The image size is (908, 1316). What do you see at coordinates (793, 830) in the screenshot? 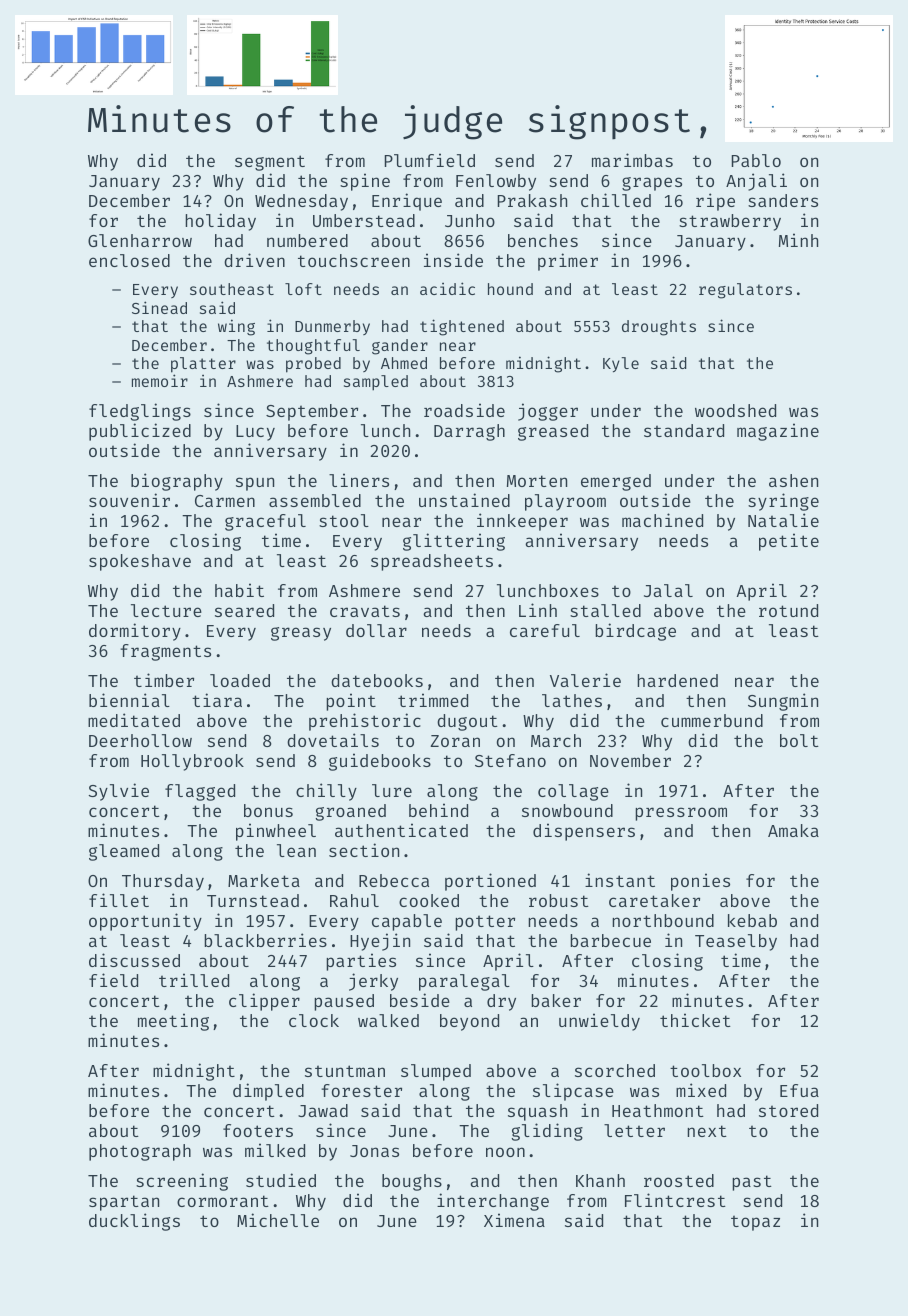
I see `Amaka` at bounding box center [793, 830].
